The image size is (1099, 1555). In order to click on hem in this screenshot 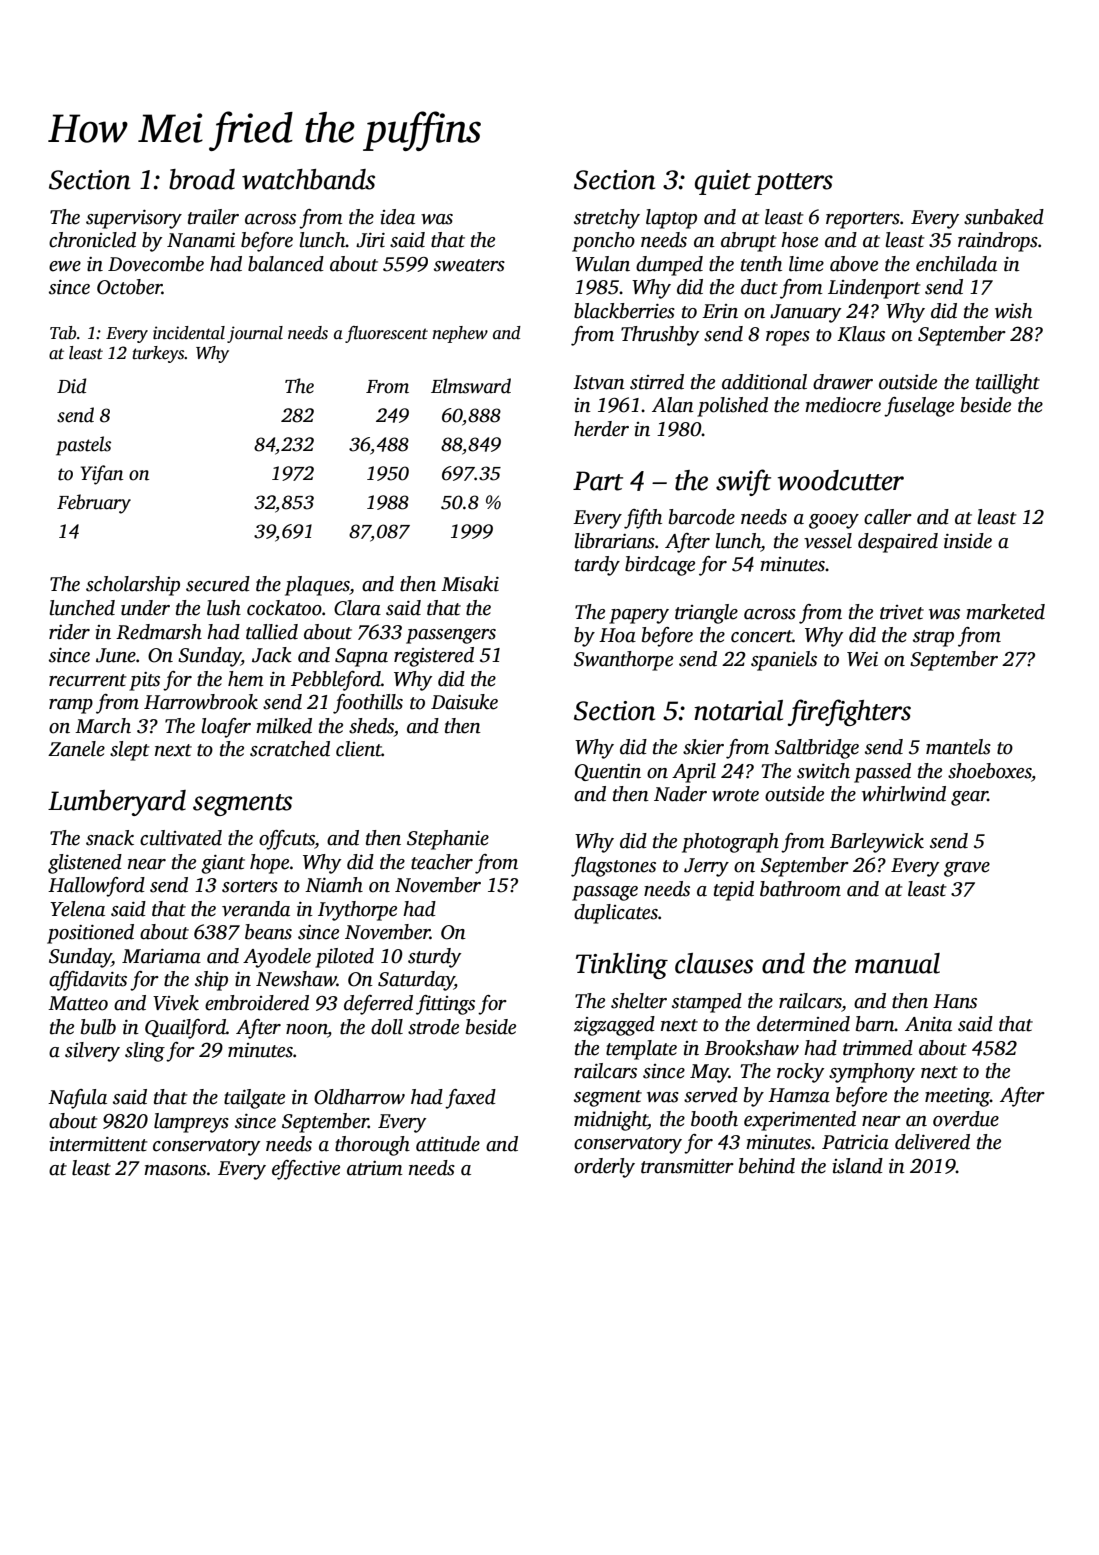, I will do `click(246, 679)`.
